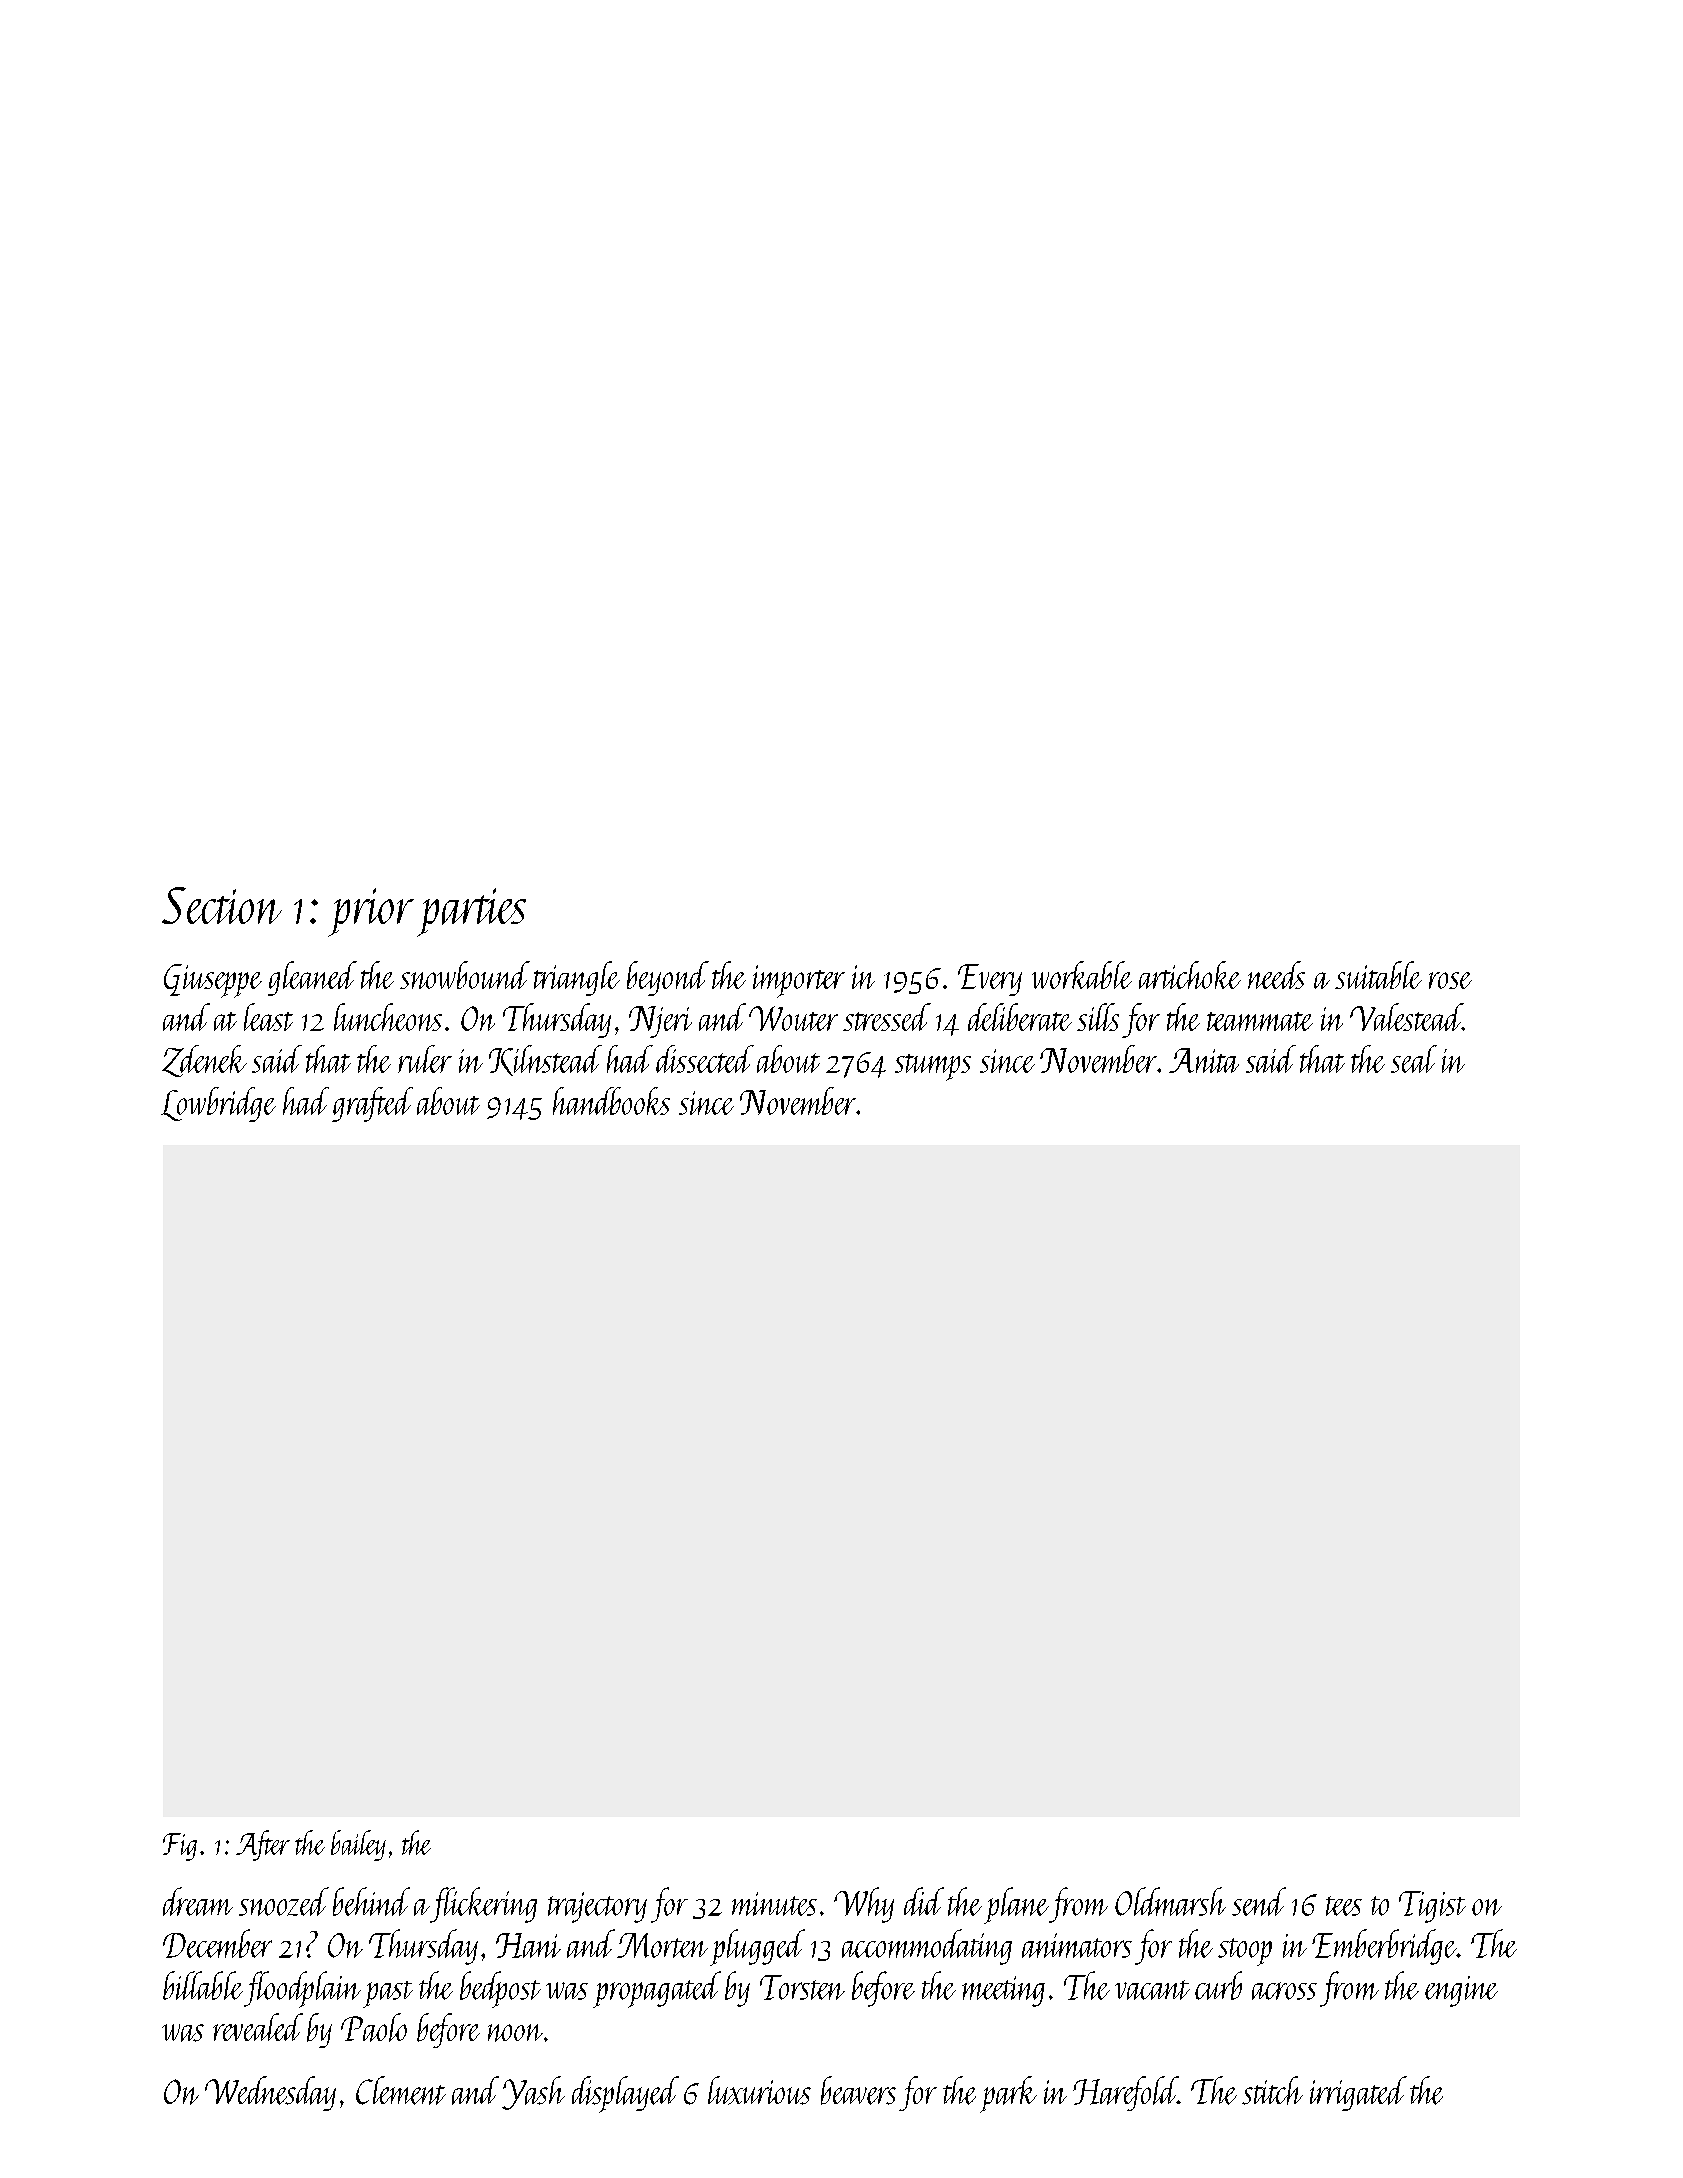  I want to click on Wednesday, so click(270, 2093).
